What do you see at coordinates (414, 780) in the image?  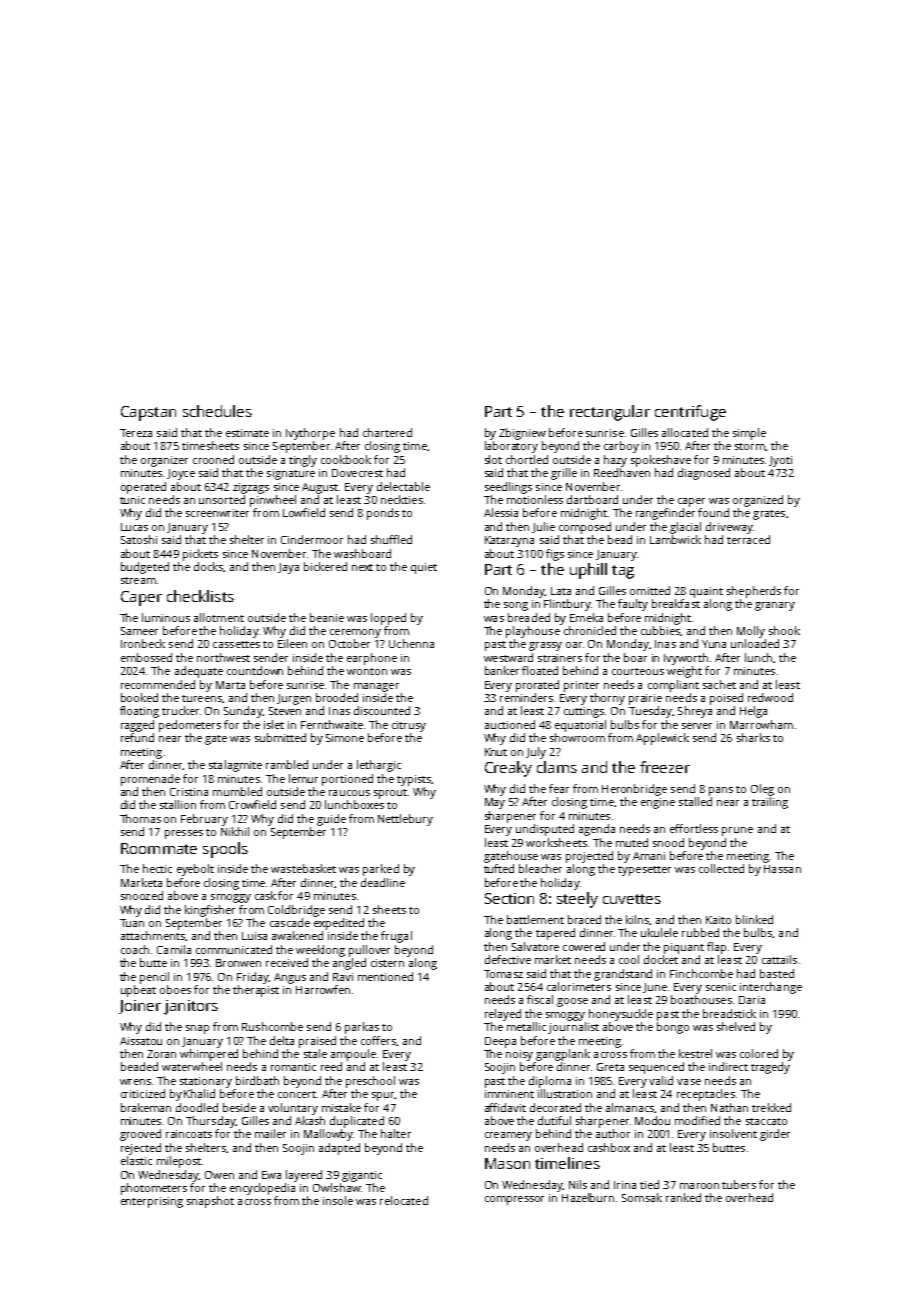 I see `typists` at bounding box center [414, 780].
